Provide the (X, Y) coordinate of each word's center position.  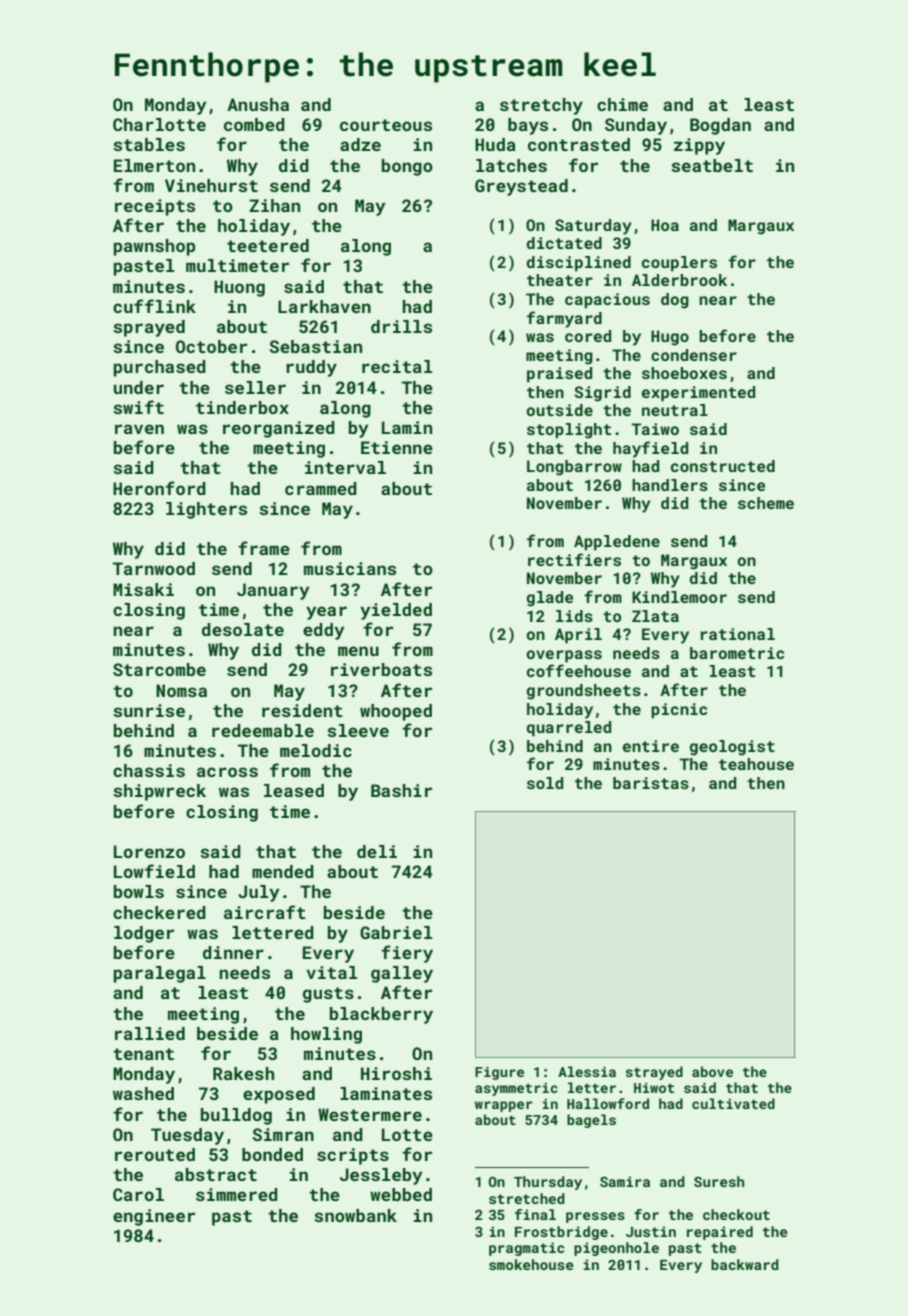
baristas (651, 783)
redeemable (263, 730)
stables (149, 144)
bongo (407, 167)
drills (401, 326)
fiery (407, 954)
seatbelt (712, 165)
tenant (143, 1054)
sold (545, 783)
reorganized (279, 429)
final (535, 1214)
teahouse (756, 764)
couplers (679, 264)
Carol (138, 1194)
